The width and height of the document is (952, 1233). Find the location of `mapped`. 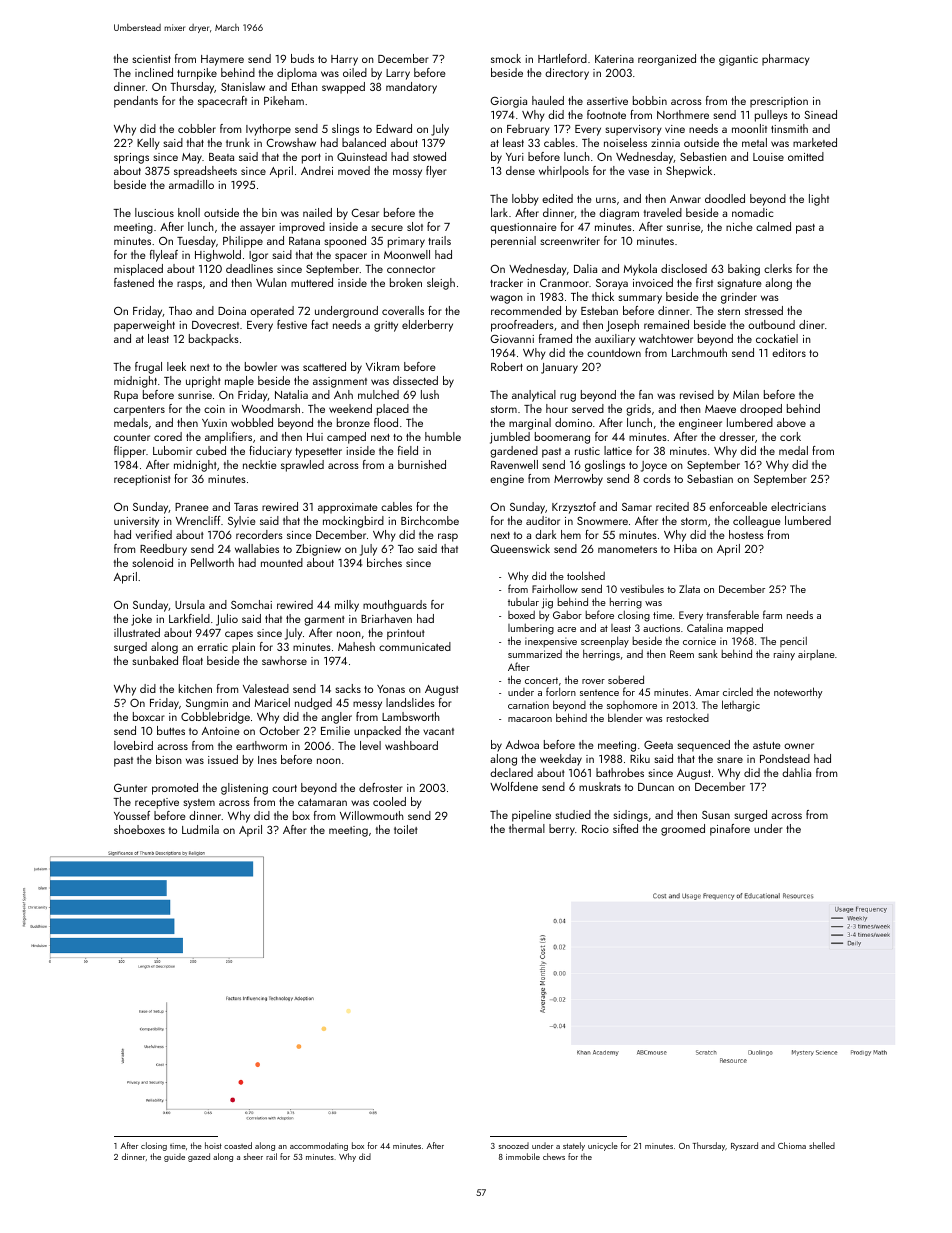

mapped is located at coordinates (745, 628).
